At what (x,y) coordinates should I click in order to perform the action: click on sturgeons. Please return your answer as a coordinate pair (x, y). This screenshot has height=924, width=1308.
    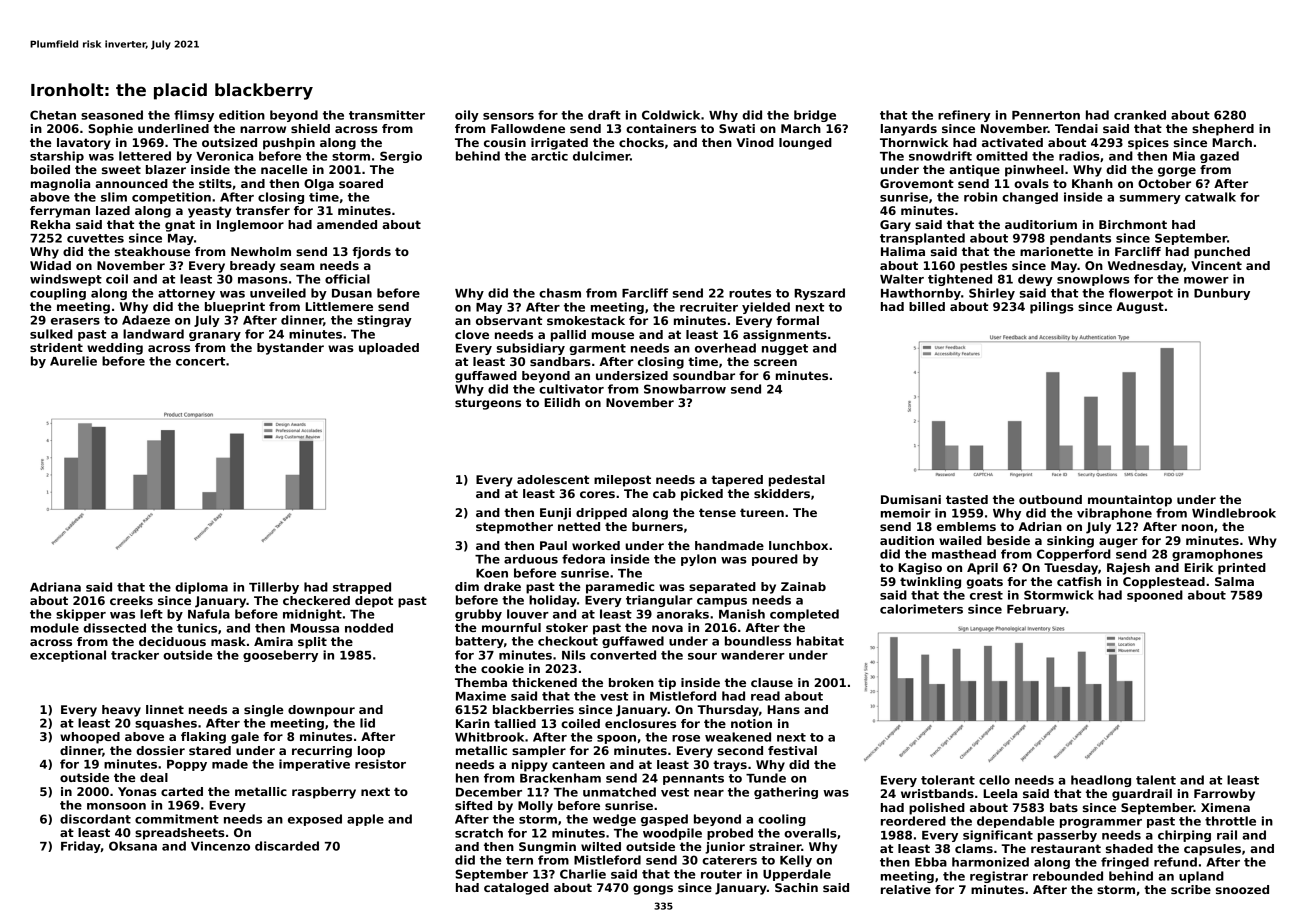
    Looking at the image, I should click on (488, 404).
